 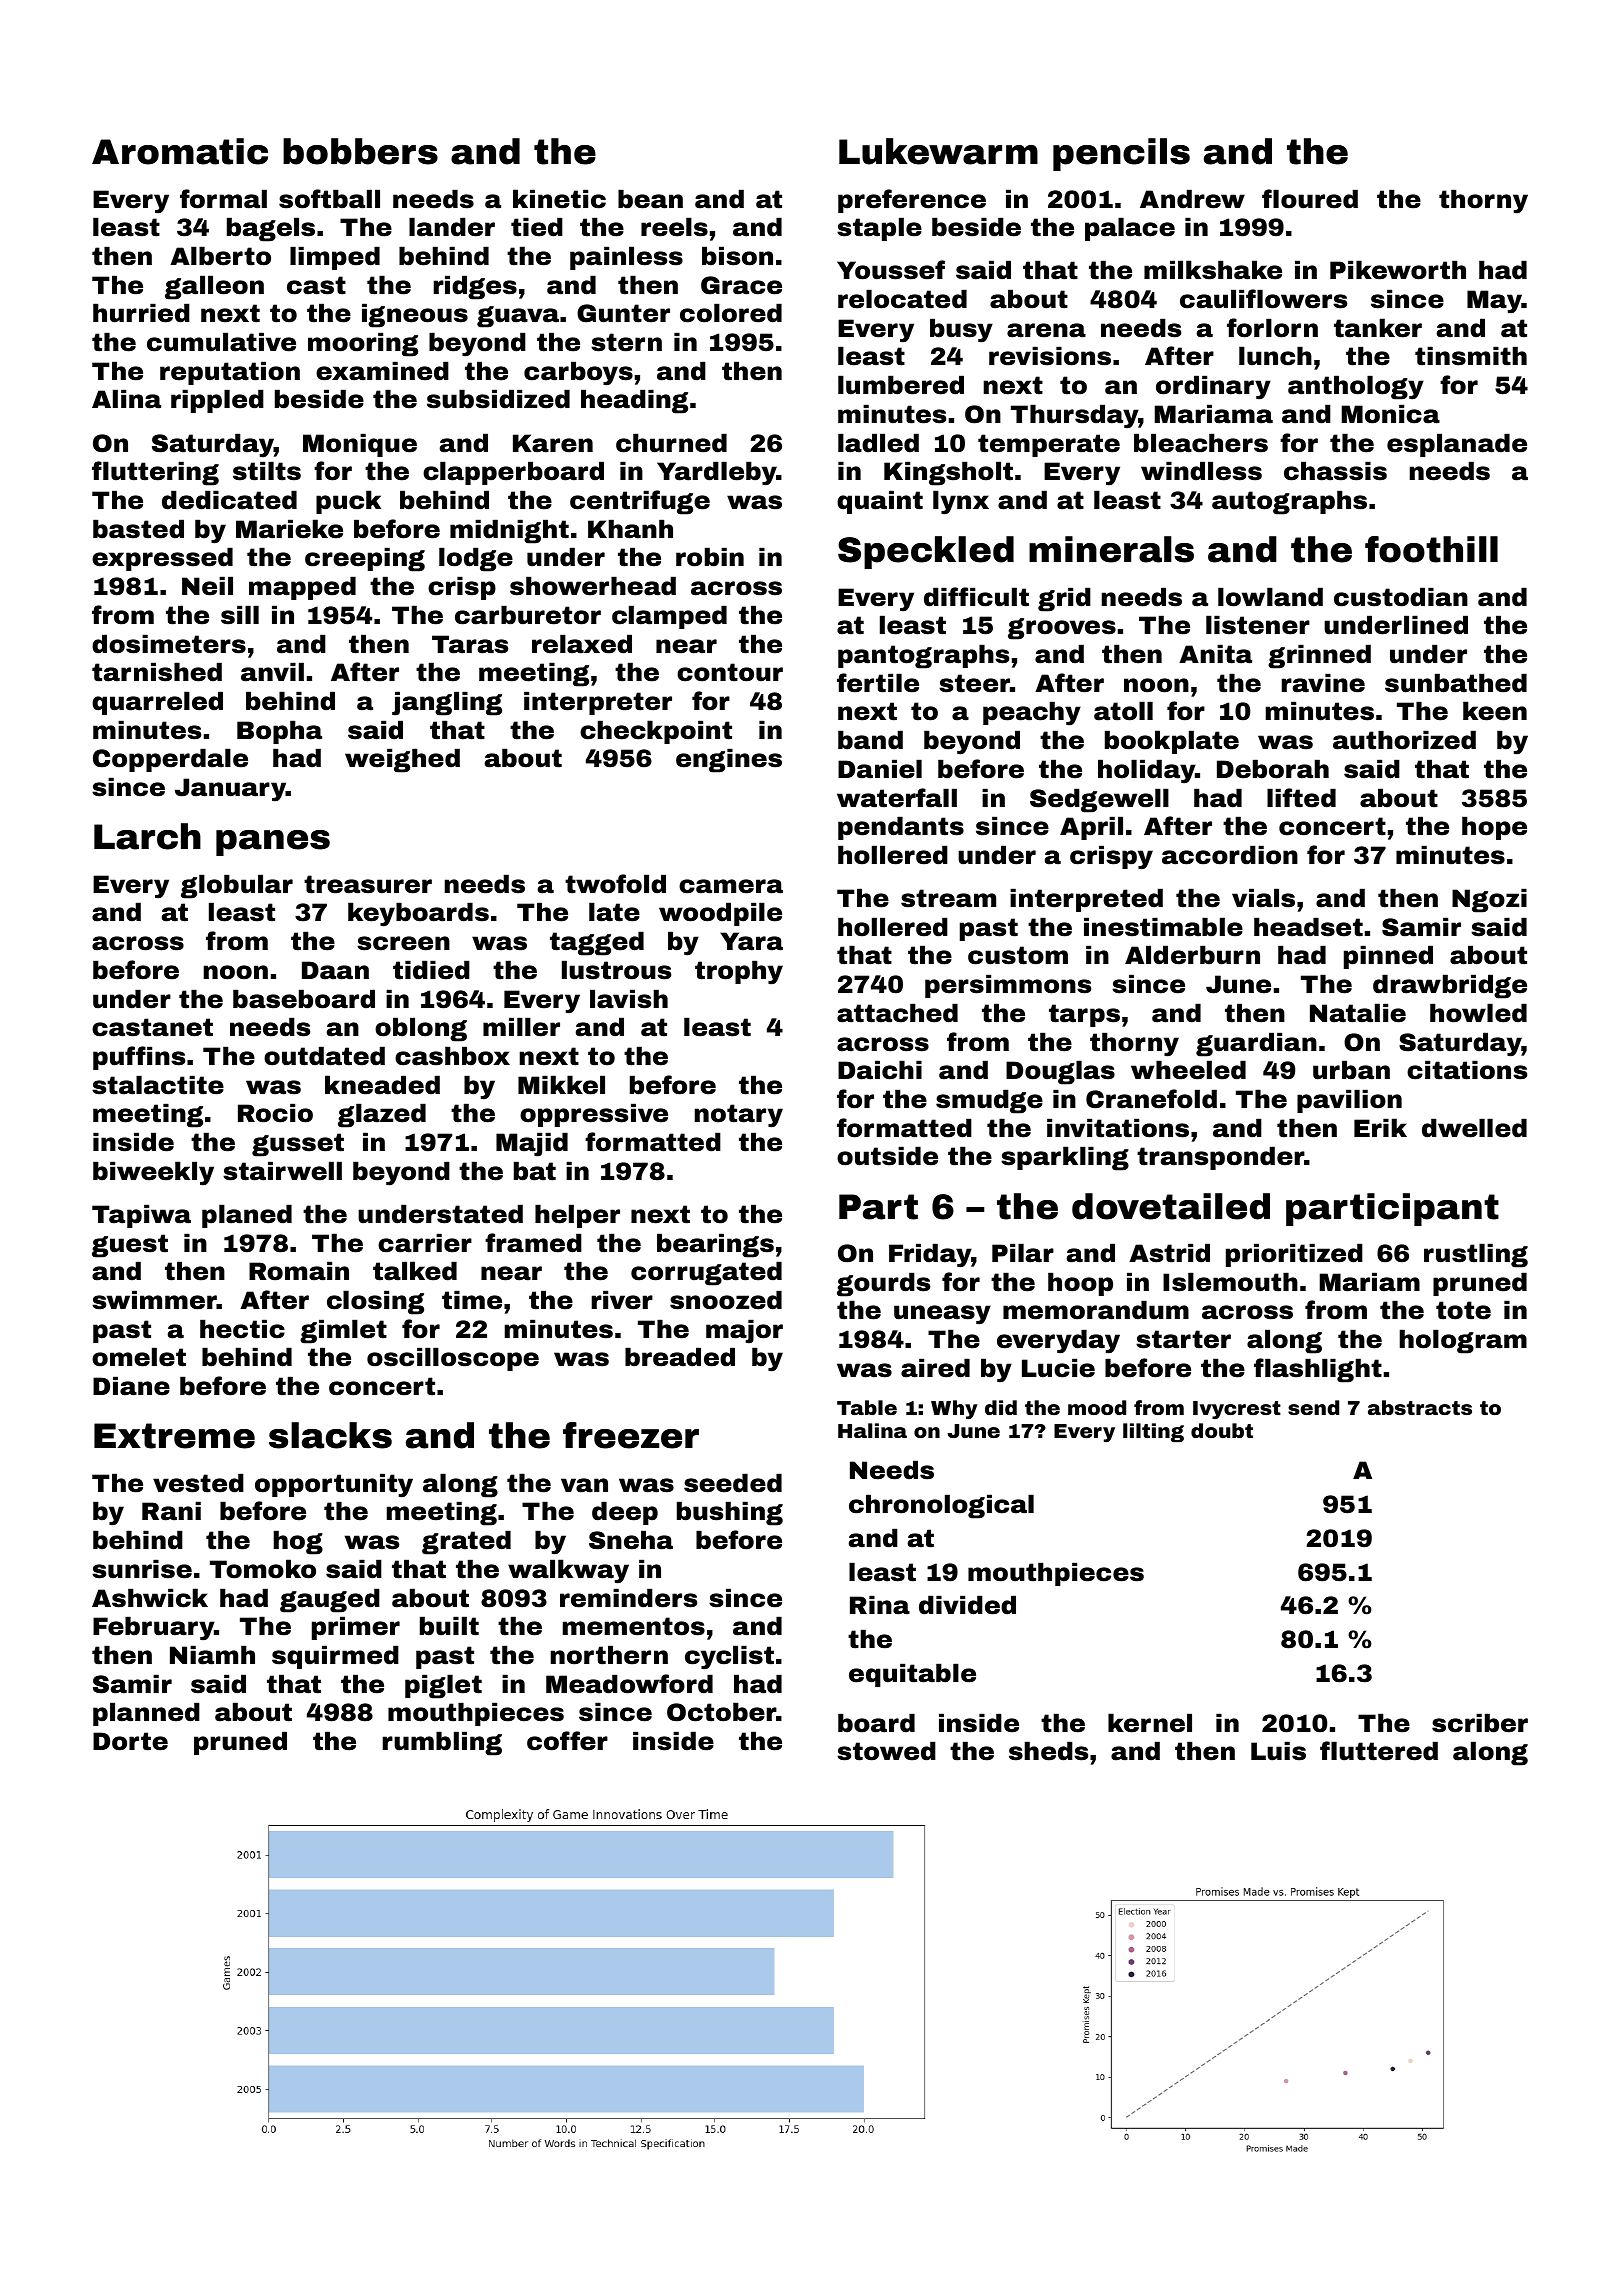 What do you see at coordinates (733, 1483) in the document?
I see `seeded` at bounding box center [733, 1483].
